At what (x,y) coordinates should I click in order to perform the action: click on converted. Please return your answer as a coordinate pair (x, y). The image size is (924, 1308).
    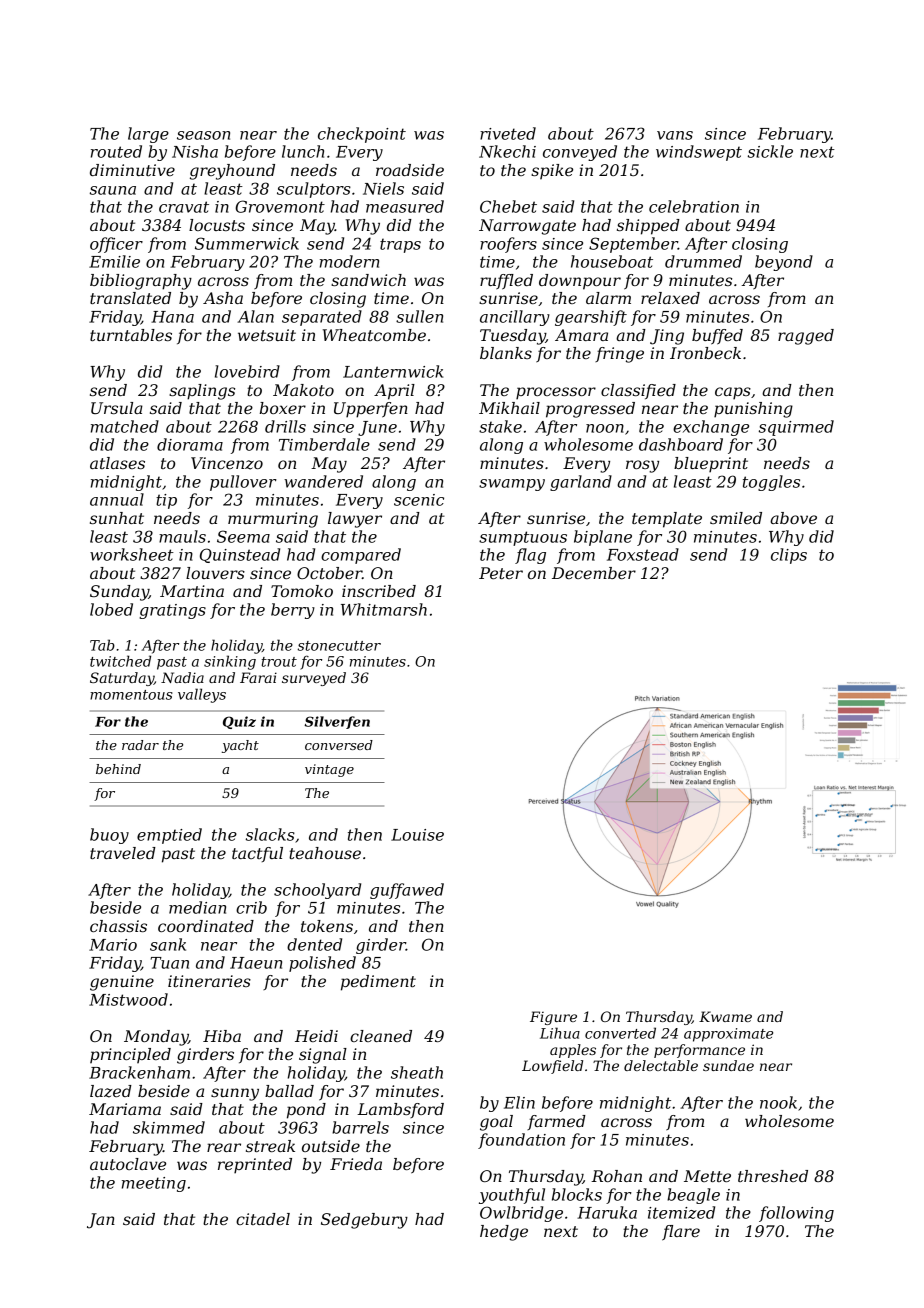
    Looking at the image, I should click on (620, 1033).
